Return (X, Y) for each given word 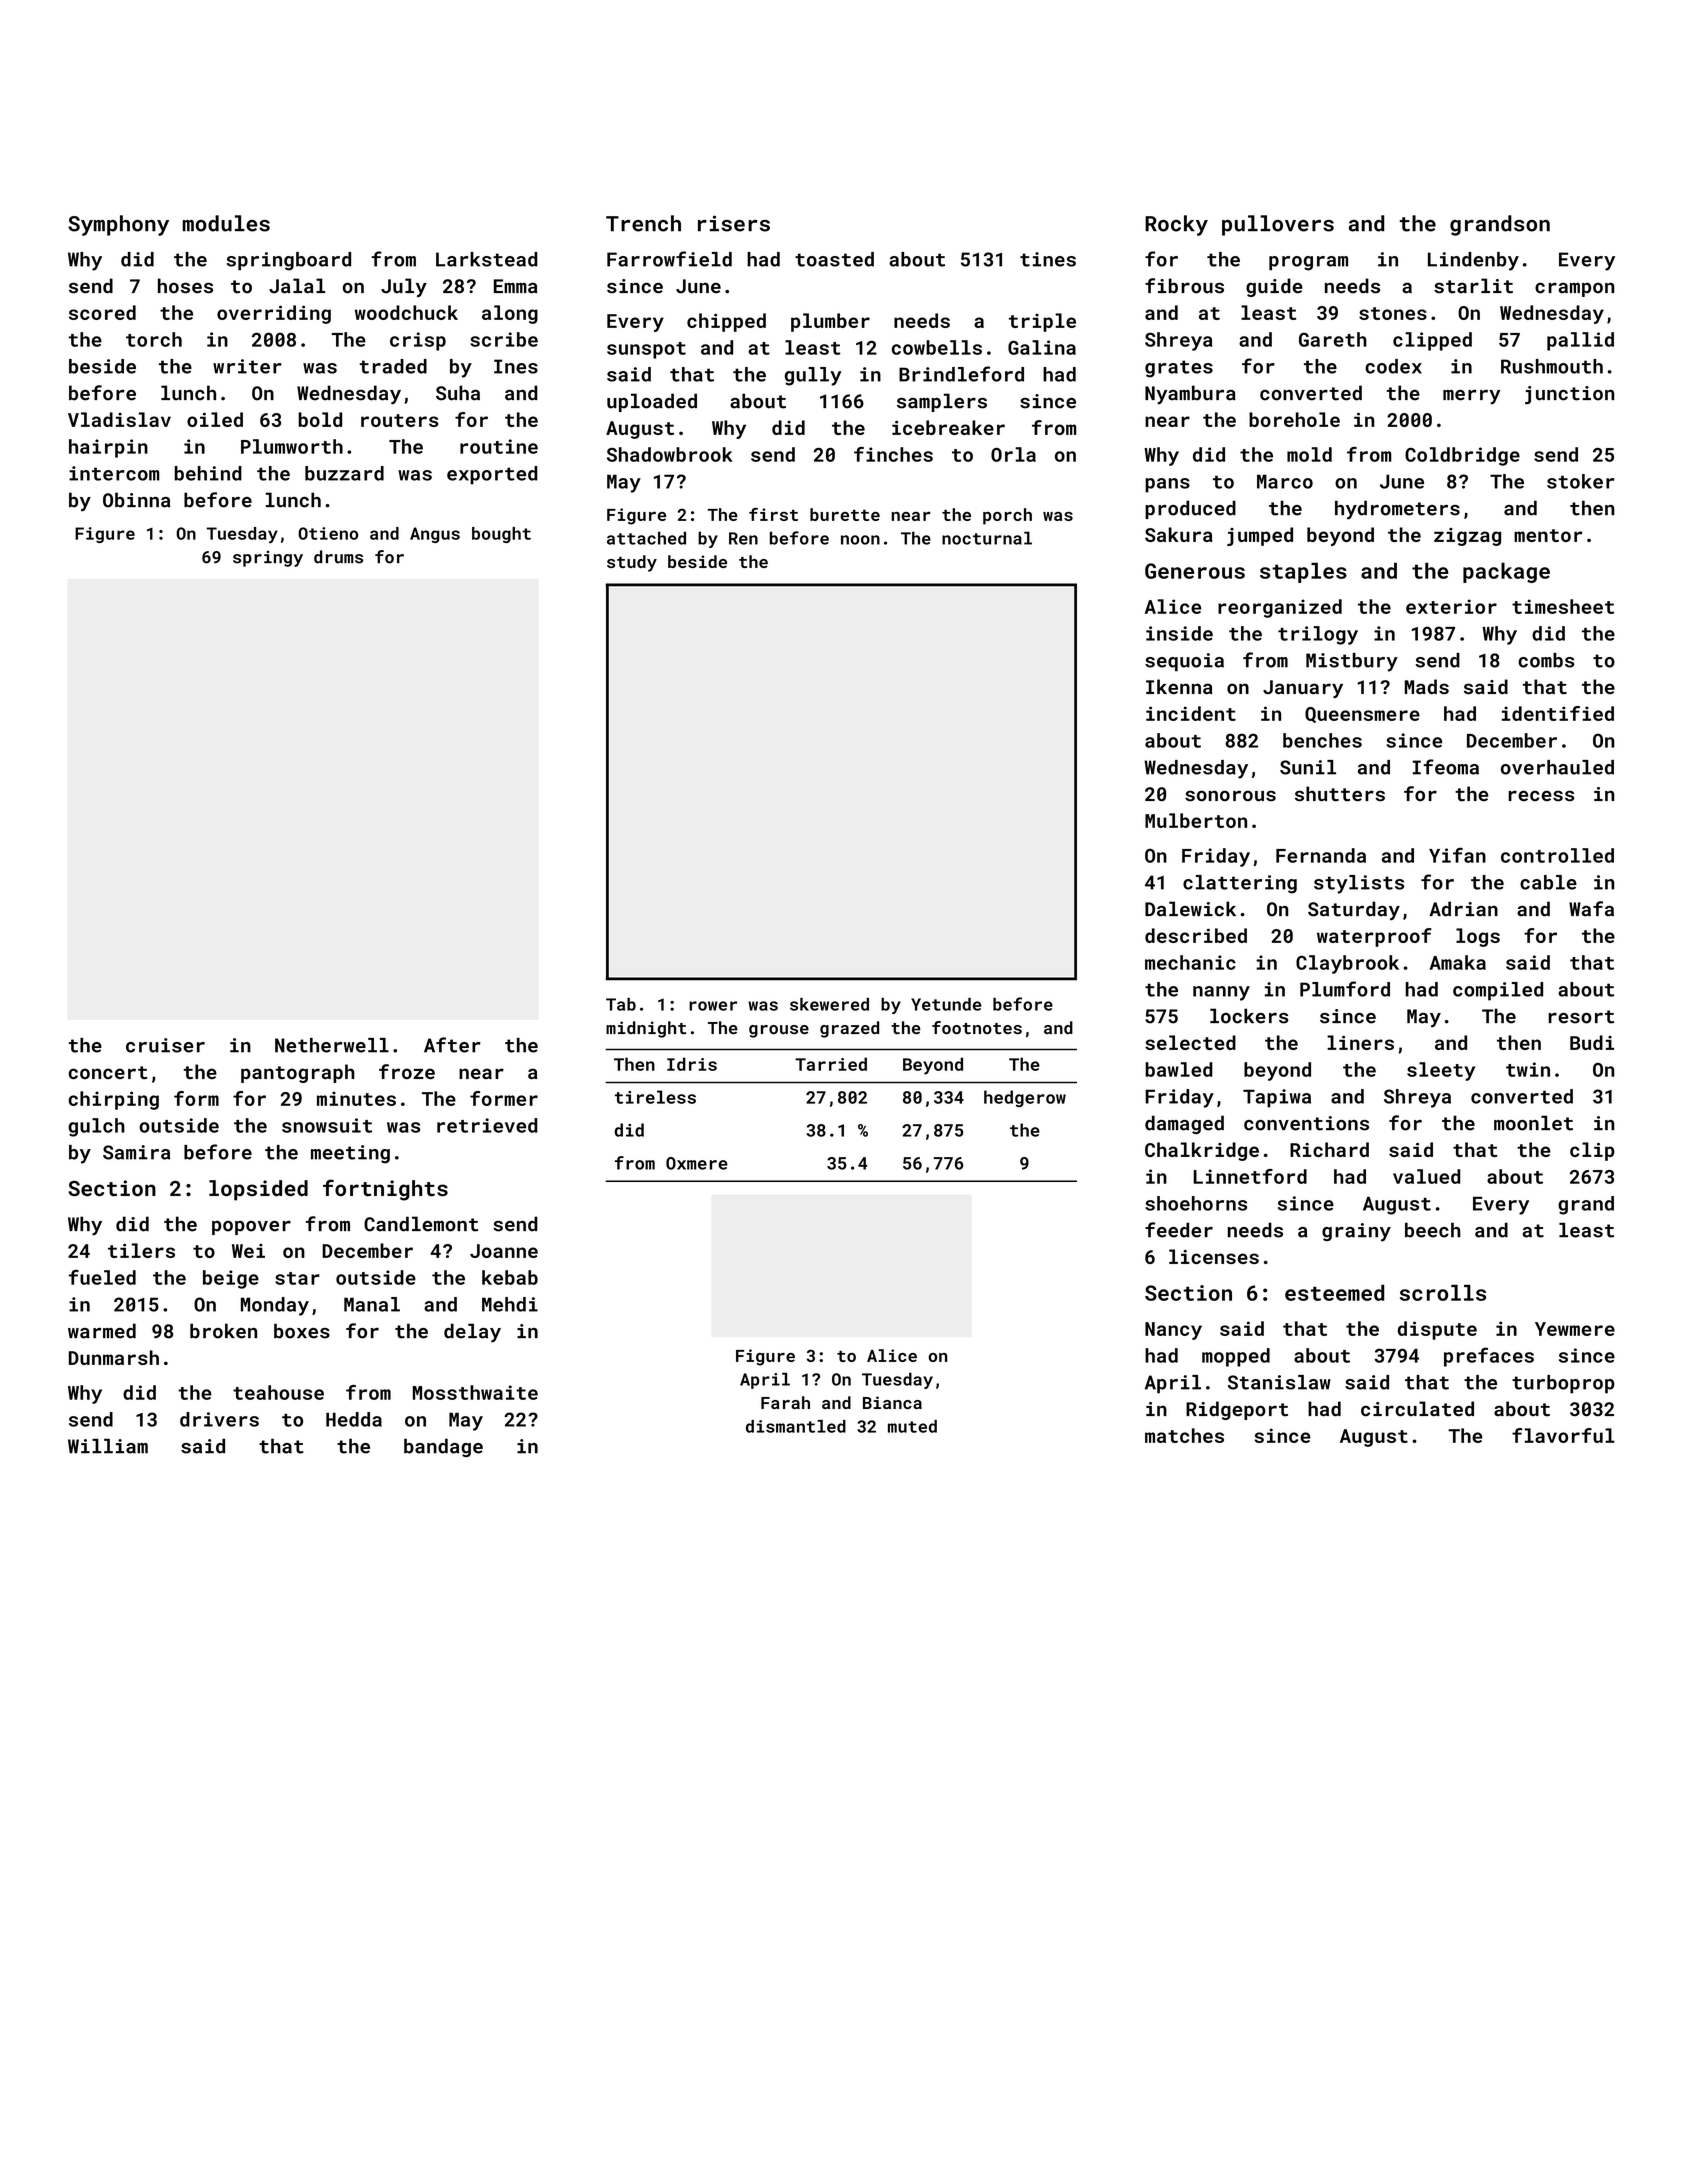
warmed (102, 1331)
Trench (643, 223)
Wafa (1591, 909)
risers (734, 223)
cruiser (165, 1045)
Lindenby (1473, 261)
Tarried (831, 1064)
